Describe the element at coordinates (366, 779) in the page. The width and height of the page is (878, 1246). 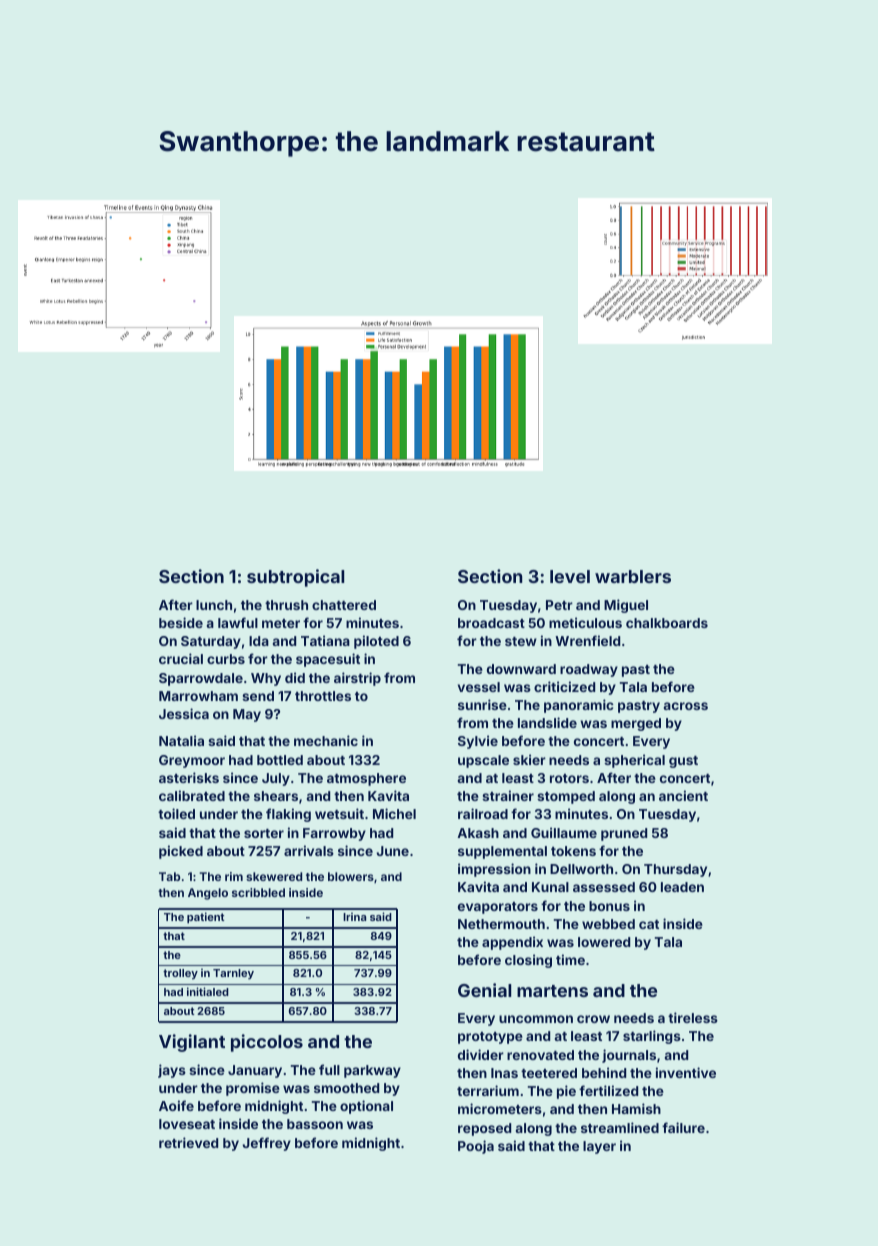
I see `atmosphere` at that location.
